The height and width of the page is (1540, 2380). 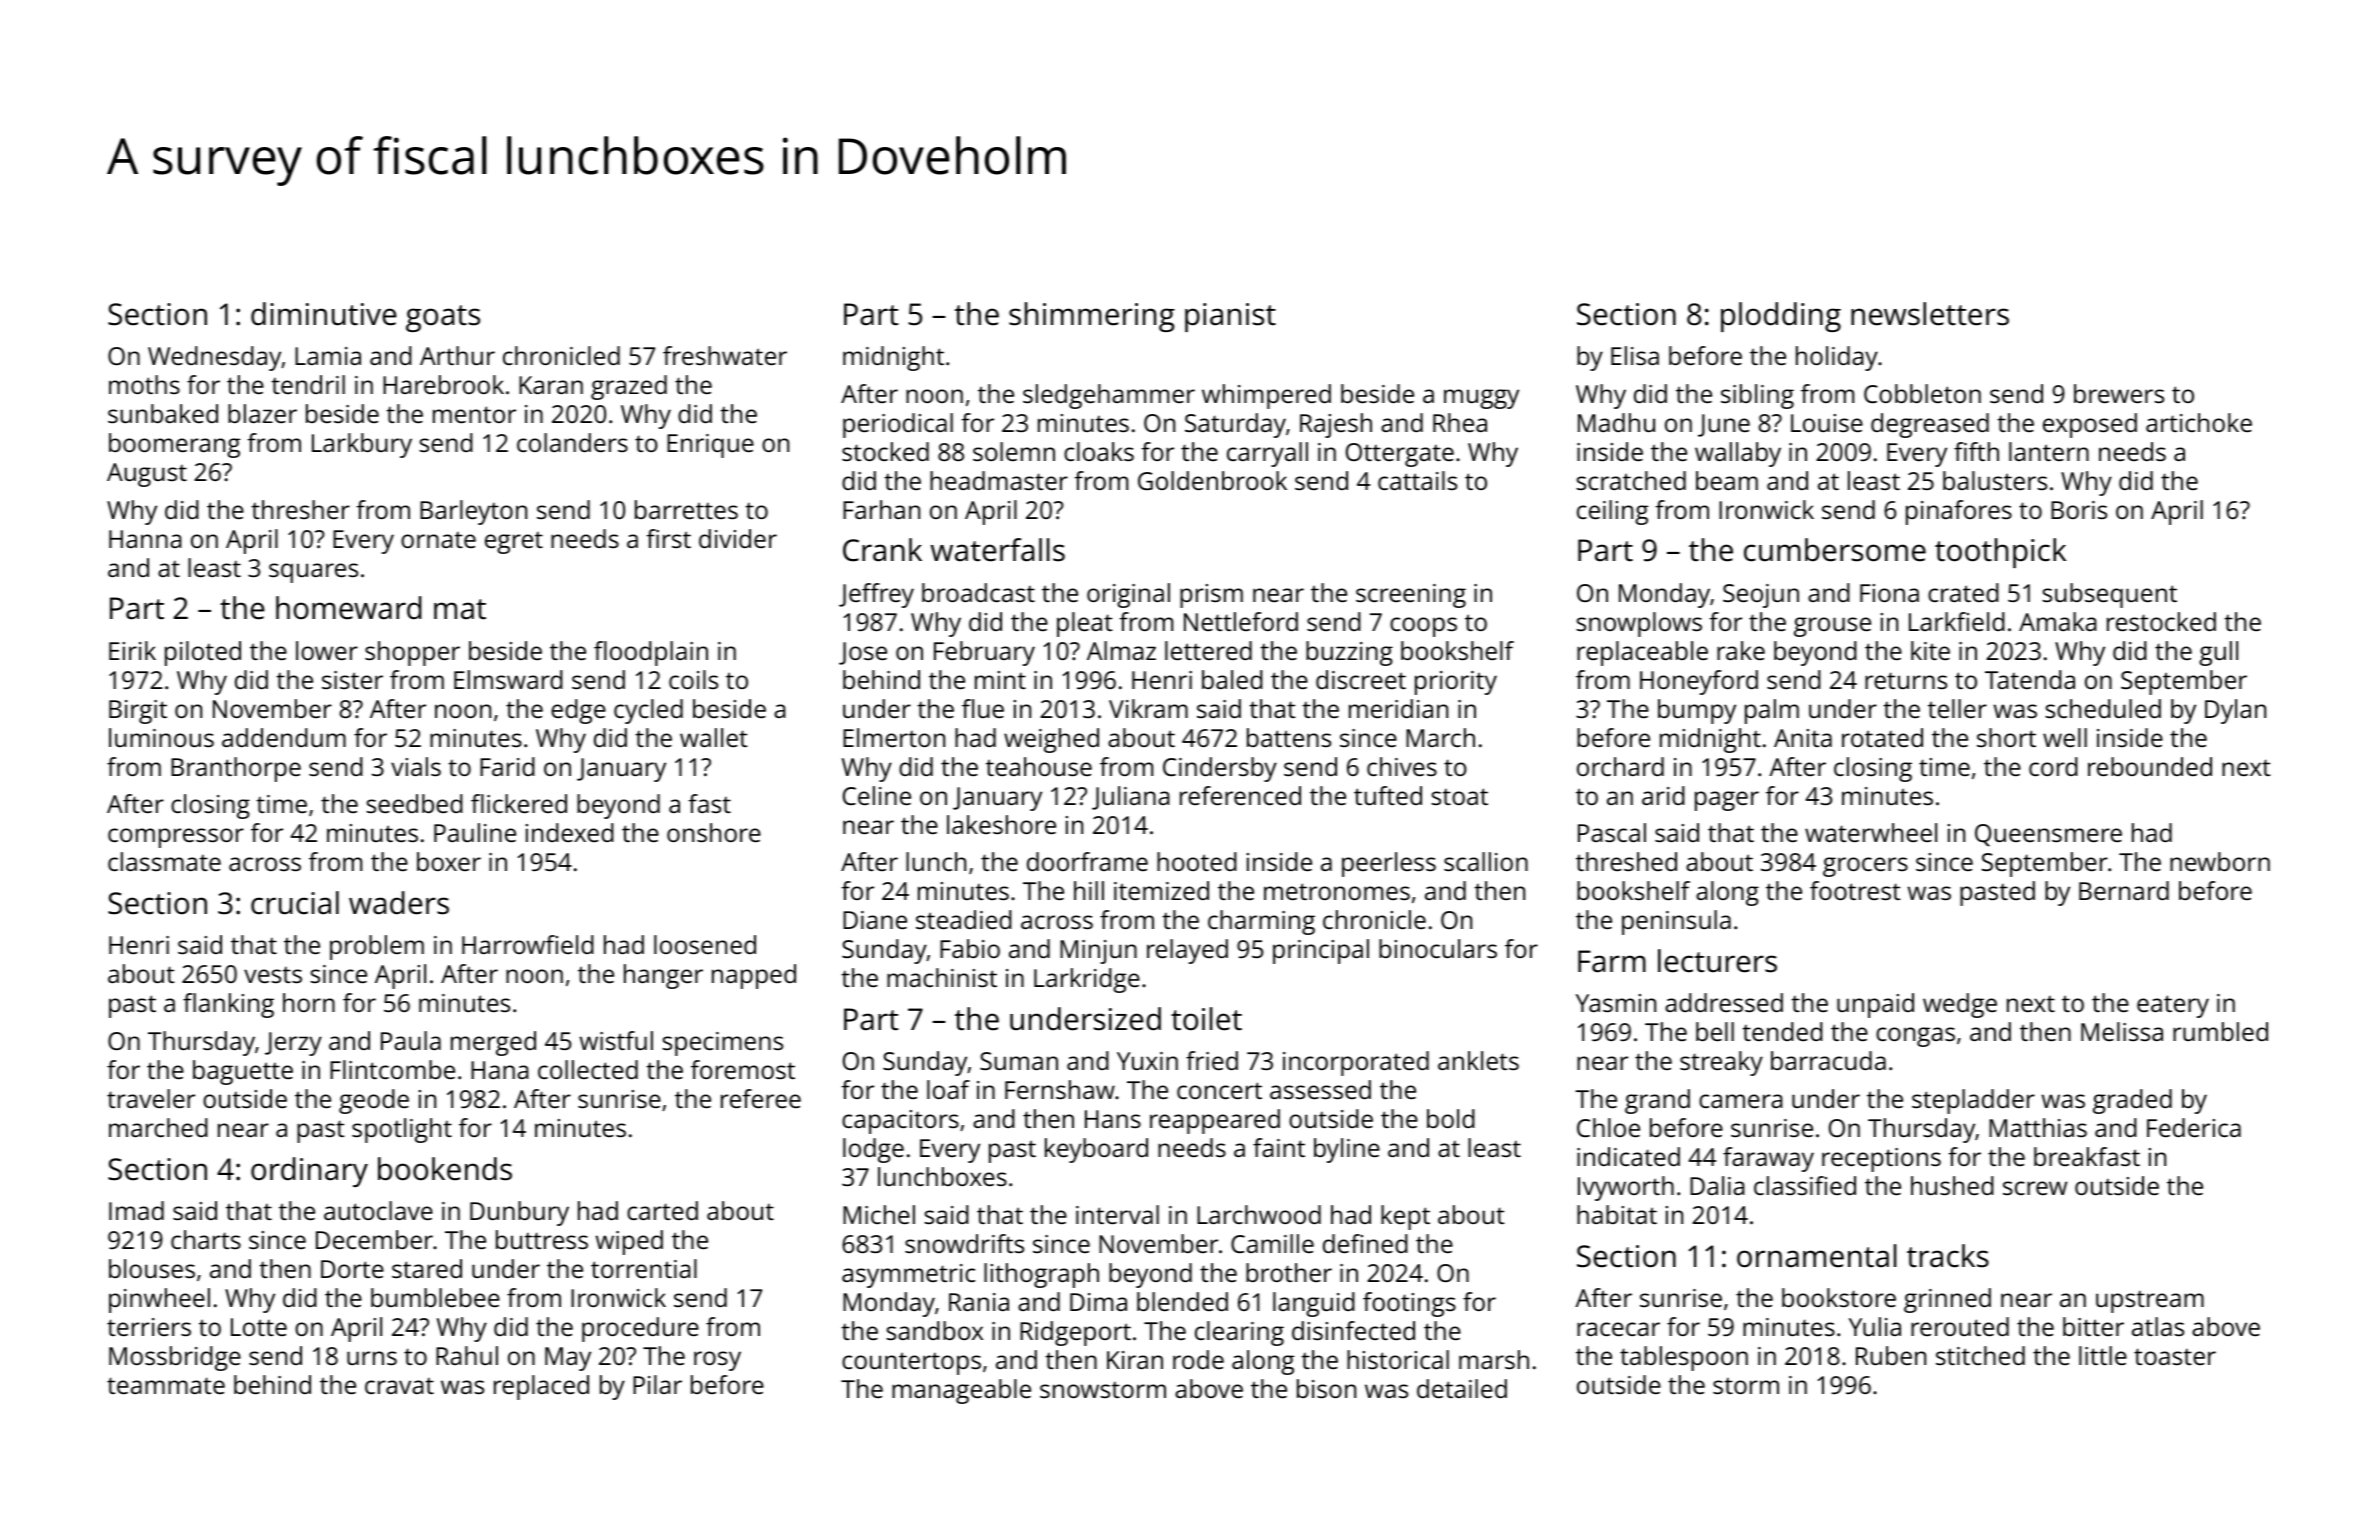 What do you see at coordinates (1212, 480) in the page?
I see `Goldenbrook` at bounding box center [1212, 480].
